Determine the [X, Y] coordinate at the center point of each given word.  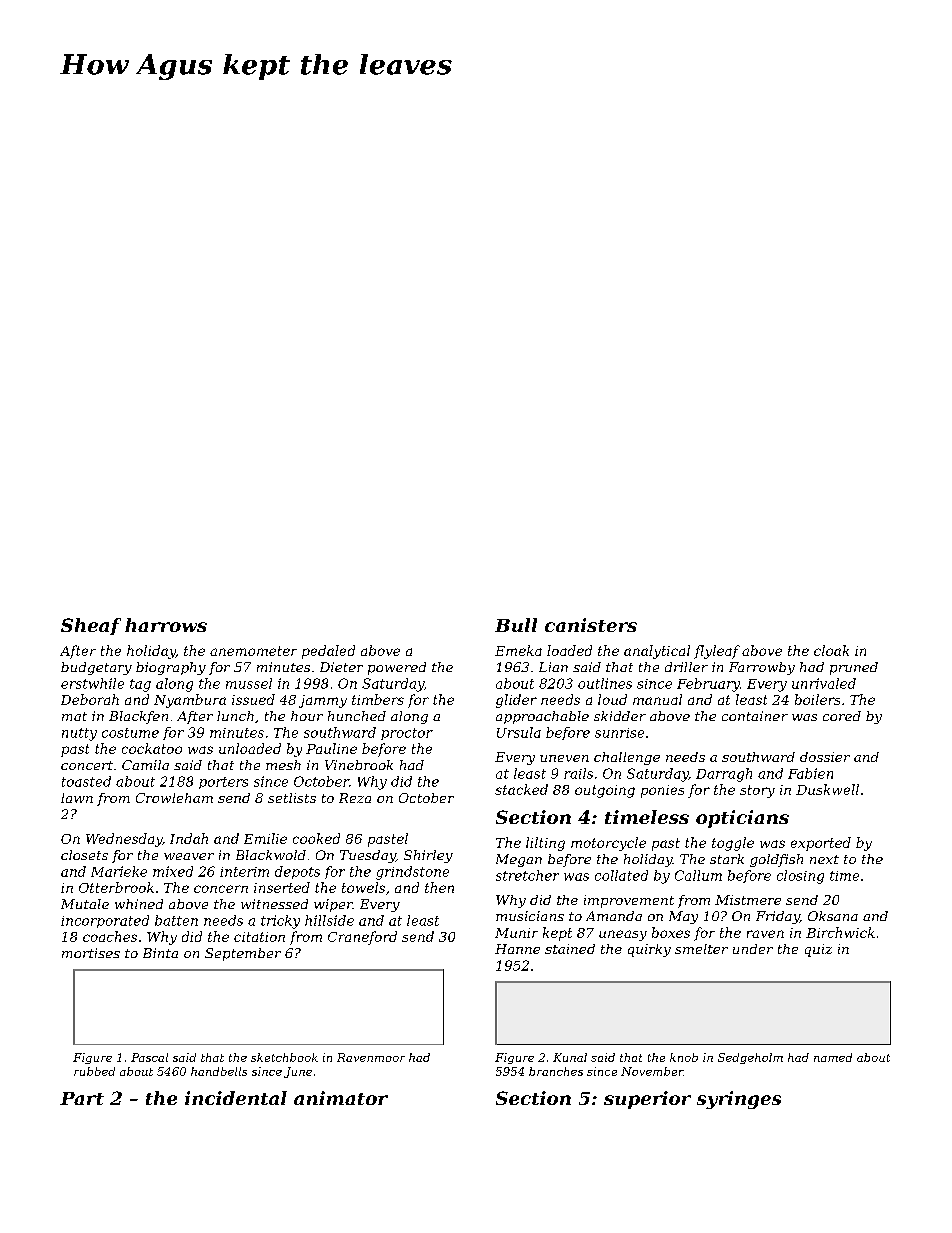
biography [171, 668]
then [439, 887]
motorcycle [608, 844]
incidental [236, 1098]
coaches [110, 936]
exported [821, 844]
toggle [733, 844]
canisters [591, 625]
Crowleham [174, 798]
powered [397, 668]
